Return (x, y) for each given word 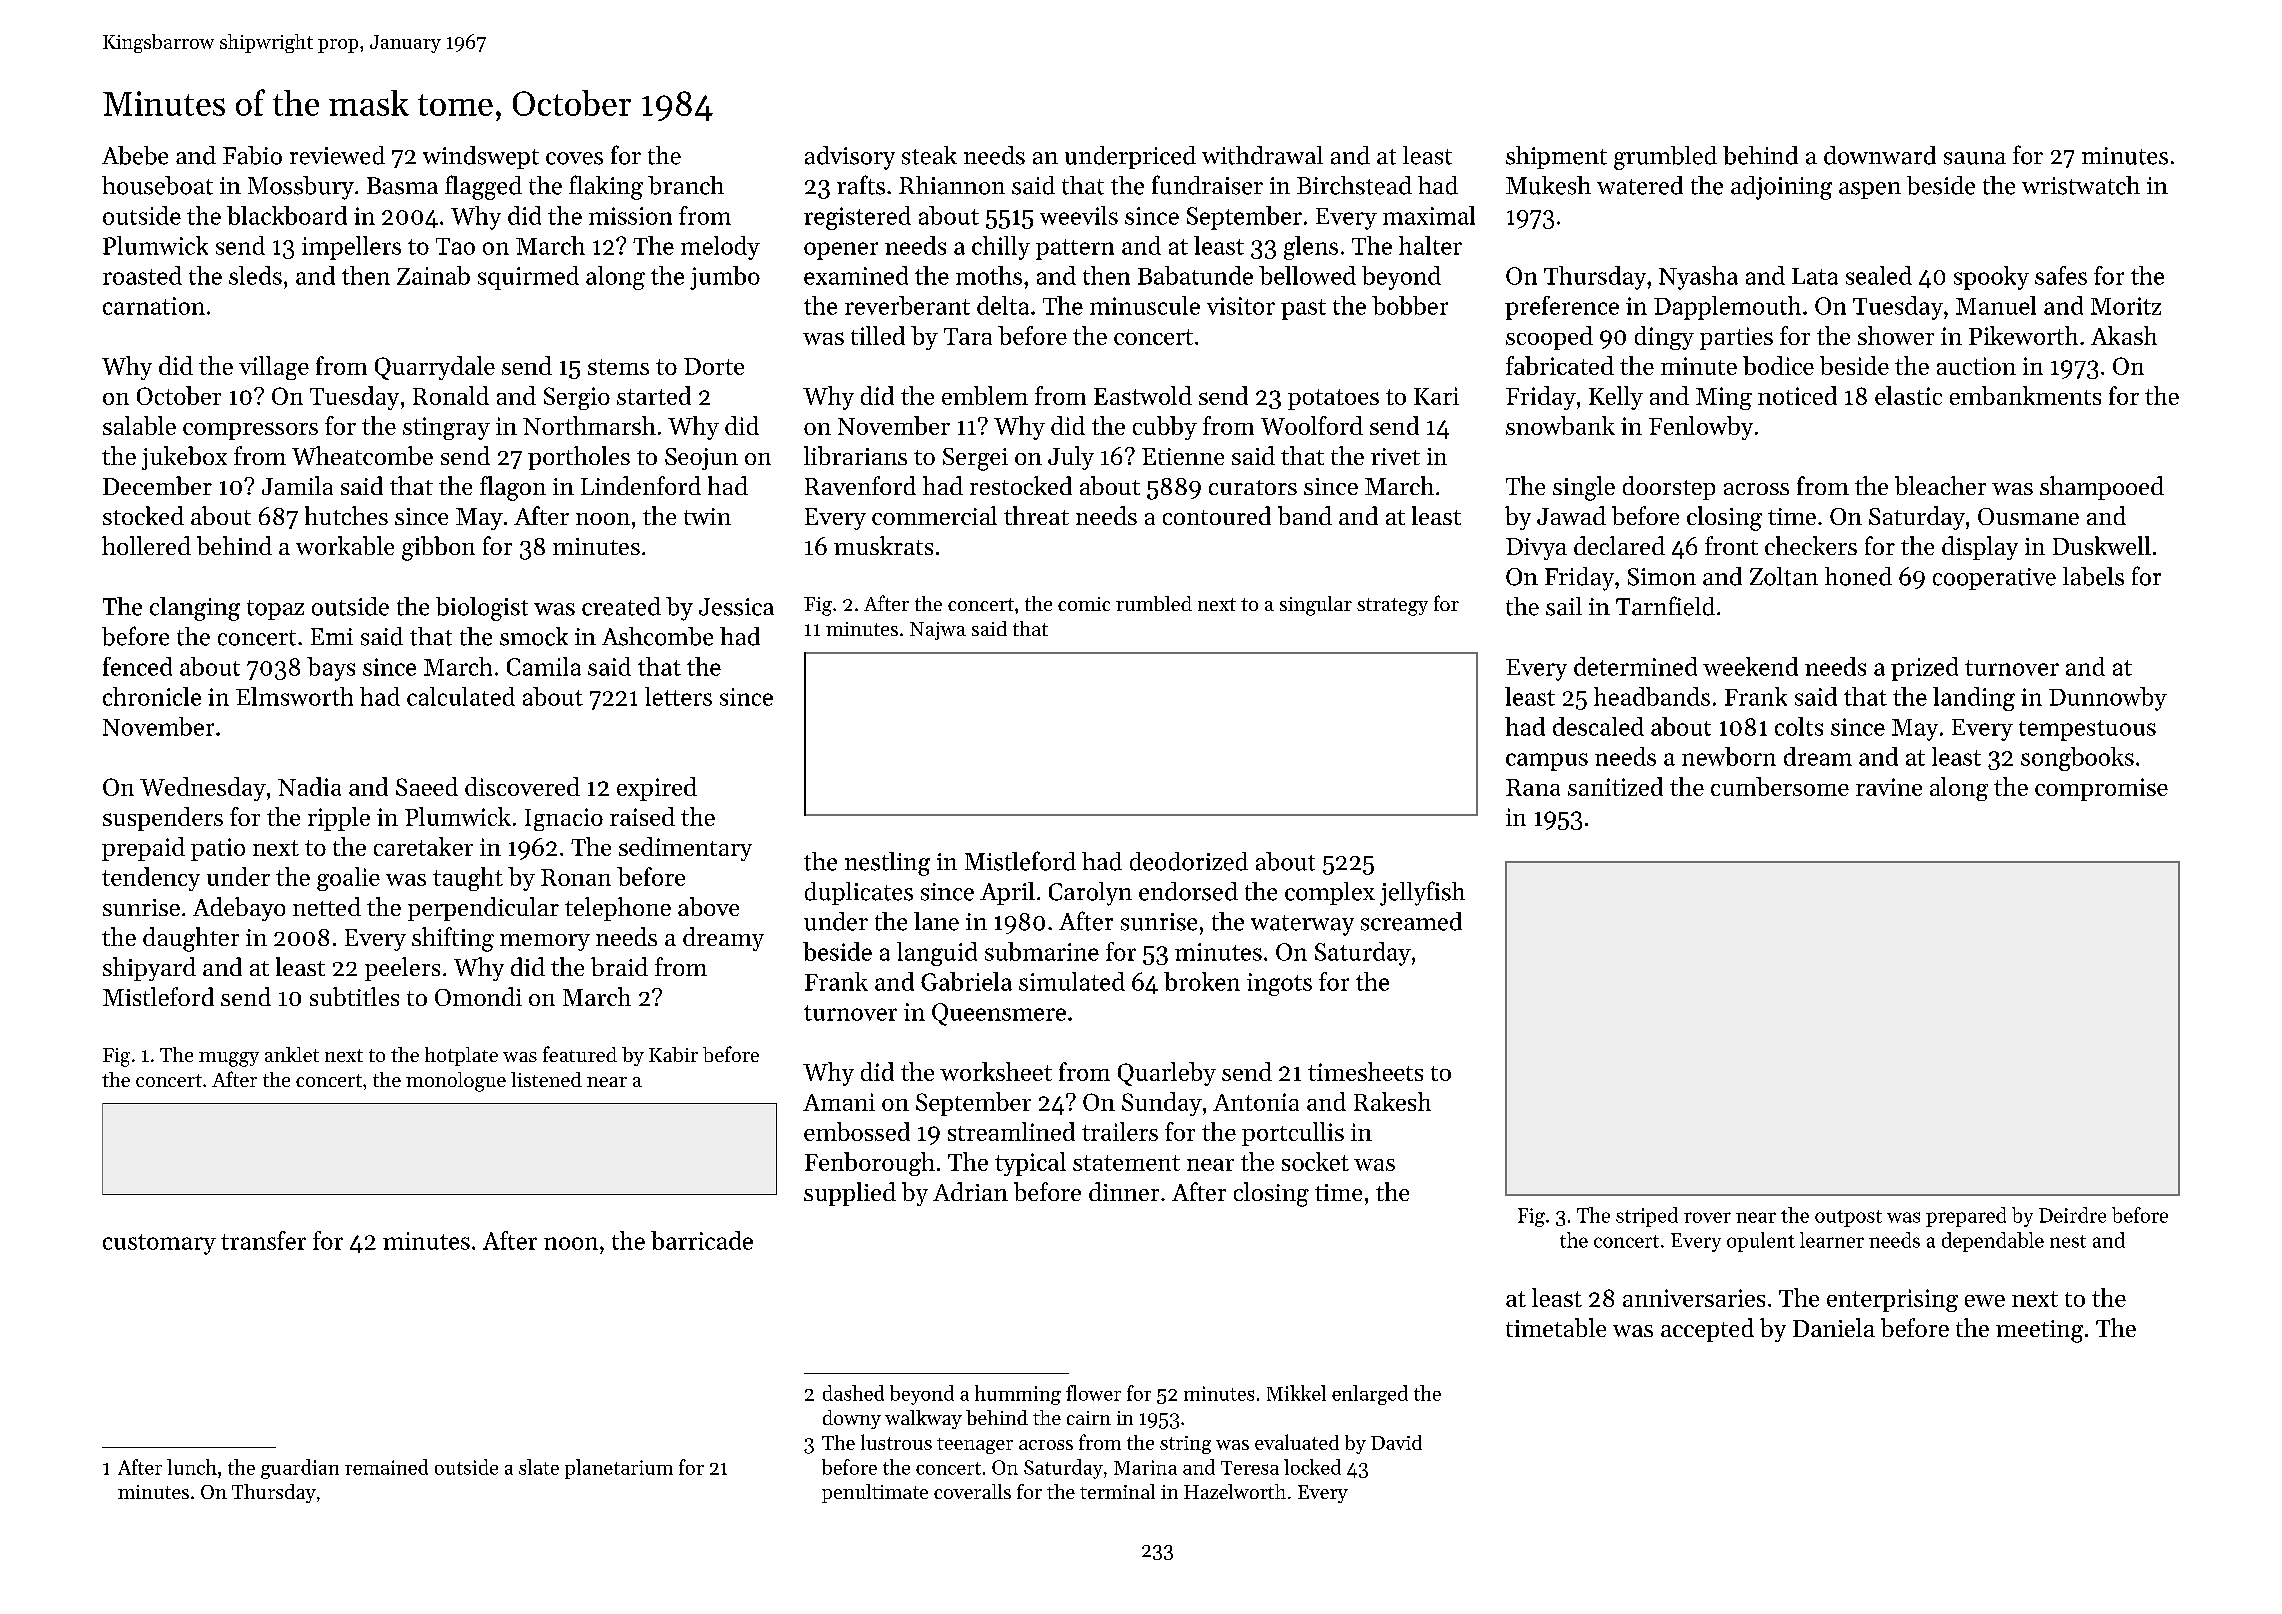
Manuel (1996, 305)
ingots (1279, 984)
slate (539, 1467)
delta (1003, 305)
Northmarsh (589, 425)
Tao (455, 246)
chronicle (152, 696)
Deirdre (2072, 1215)
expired (657, 789)
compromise (2101, 789)
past (1303, 309)
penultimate (875, 1493)
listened (546, 1079)
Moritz (2126, 306)
